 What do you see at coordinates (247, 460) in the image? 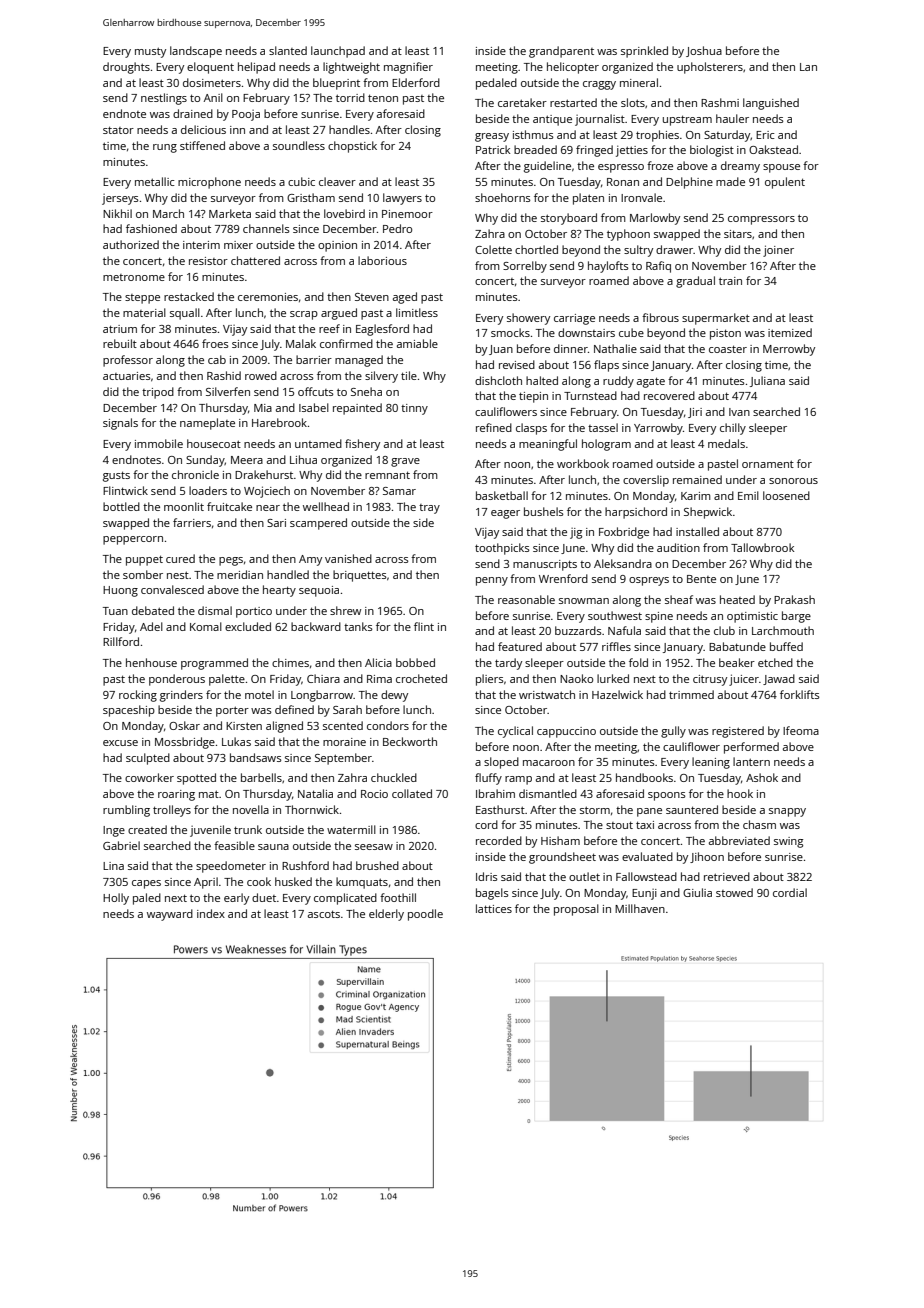
I see `Meera` at bounding box center [247, 460].
